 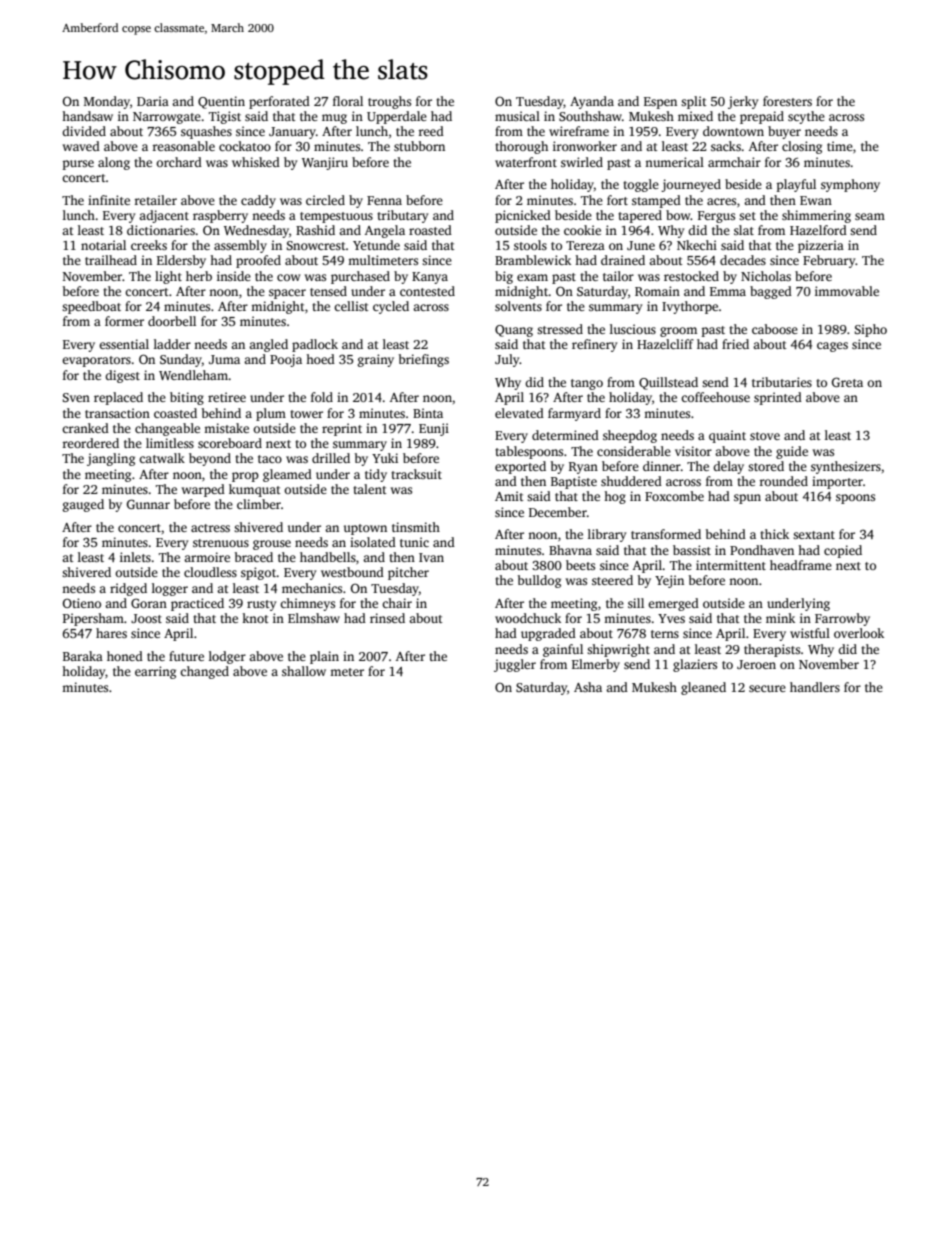 I want to click on foresters, so click(x=787, y=101).
